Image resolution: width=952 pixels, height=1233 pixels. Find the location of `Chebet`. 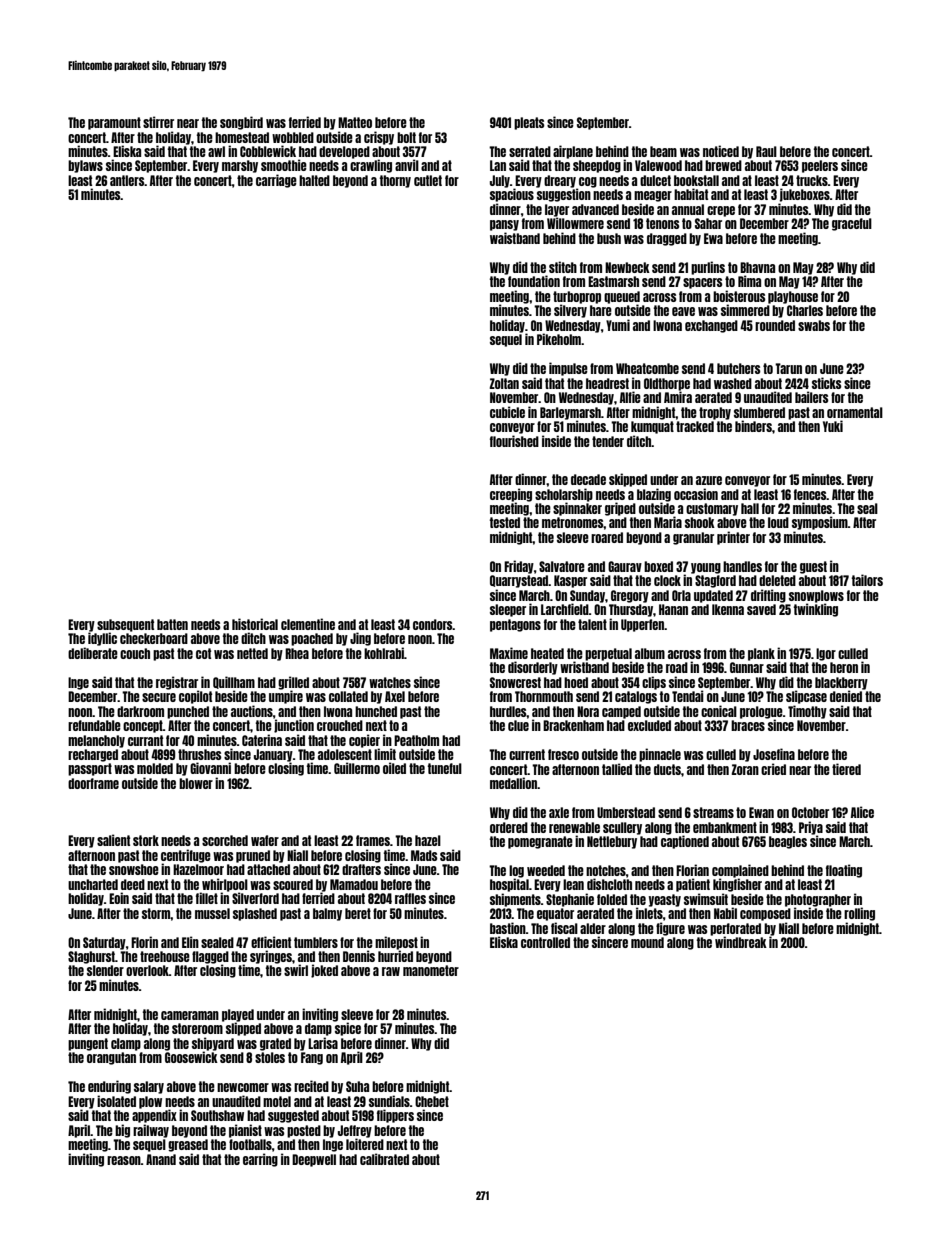

Chebet is located at coordinates (432, 1101).
